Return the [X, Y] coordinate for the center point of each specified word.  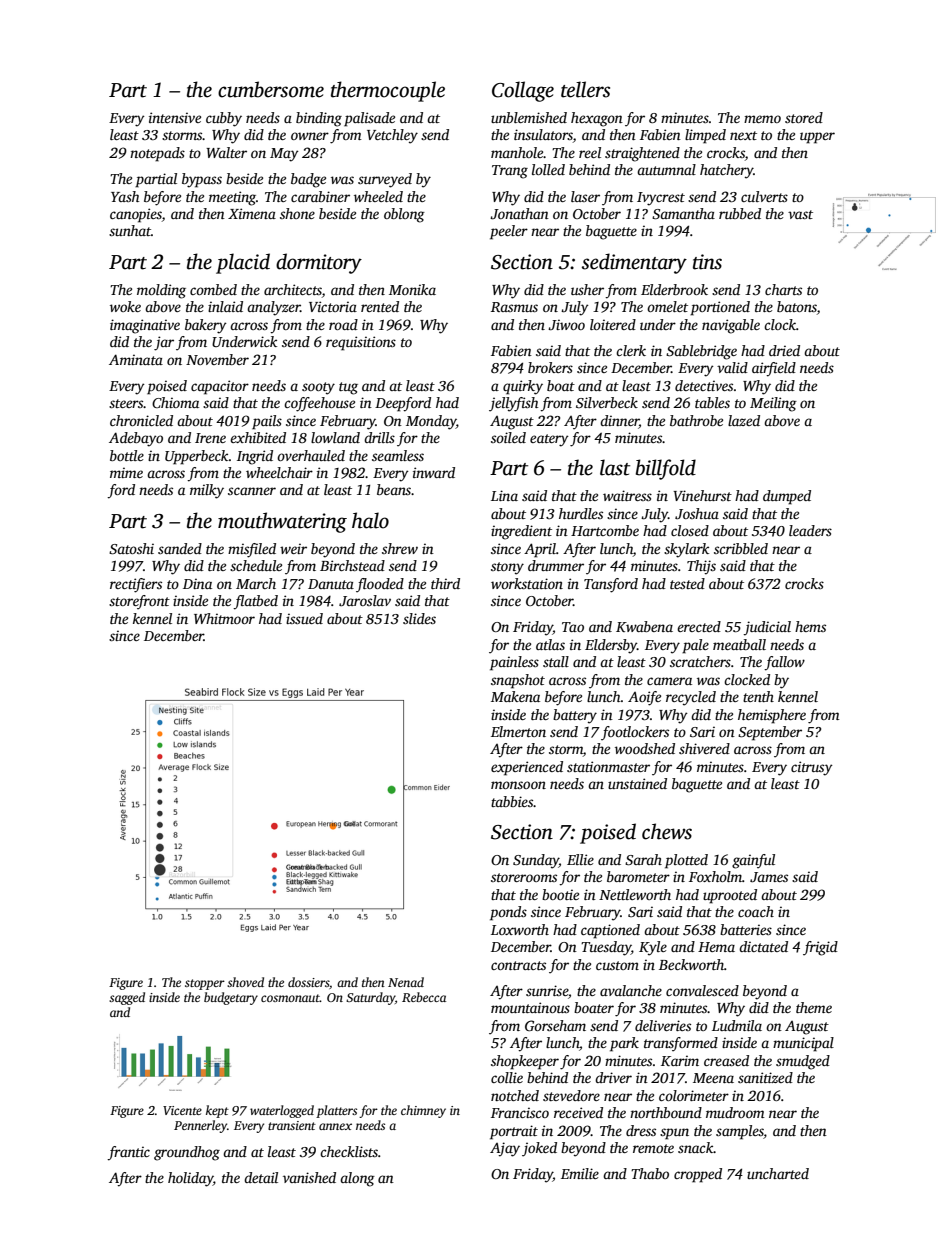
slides [419, 618]
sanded [180, 548]
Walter [226, 152]
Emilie [580, 1173]
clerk [631, 350]
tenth [758, 696]
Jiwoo [566, 324]
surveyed [385, 180]
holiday [190, 1179]
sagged [127, 998]
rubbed [740, 213]
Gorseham [555, 1025]
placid [243, 263]
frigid [820, 948]
